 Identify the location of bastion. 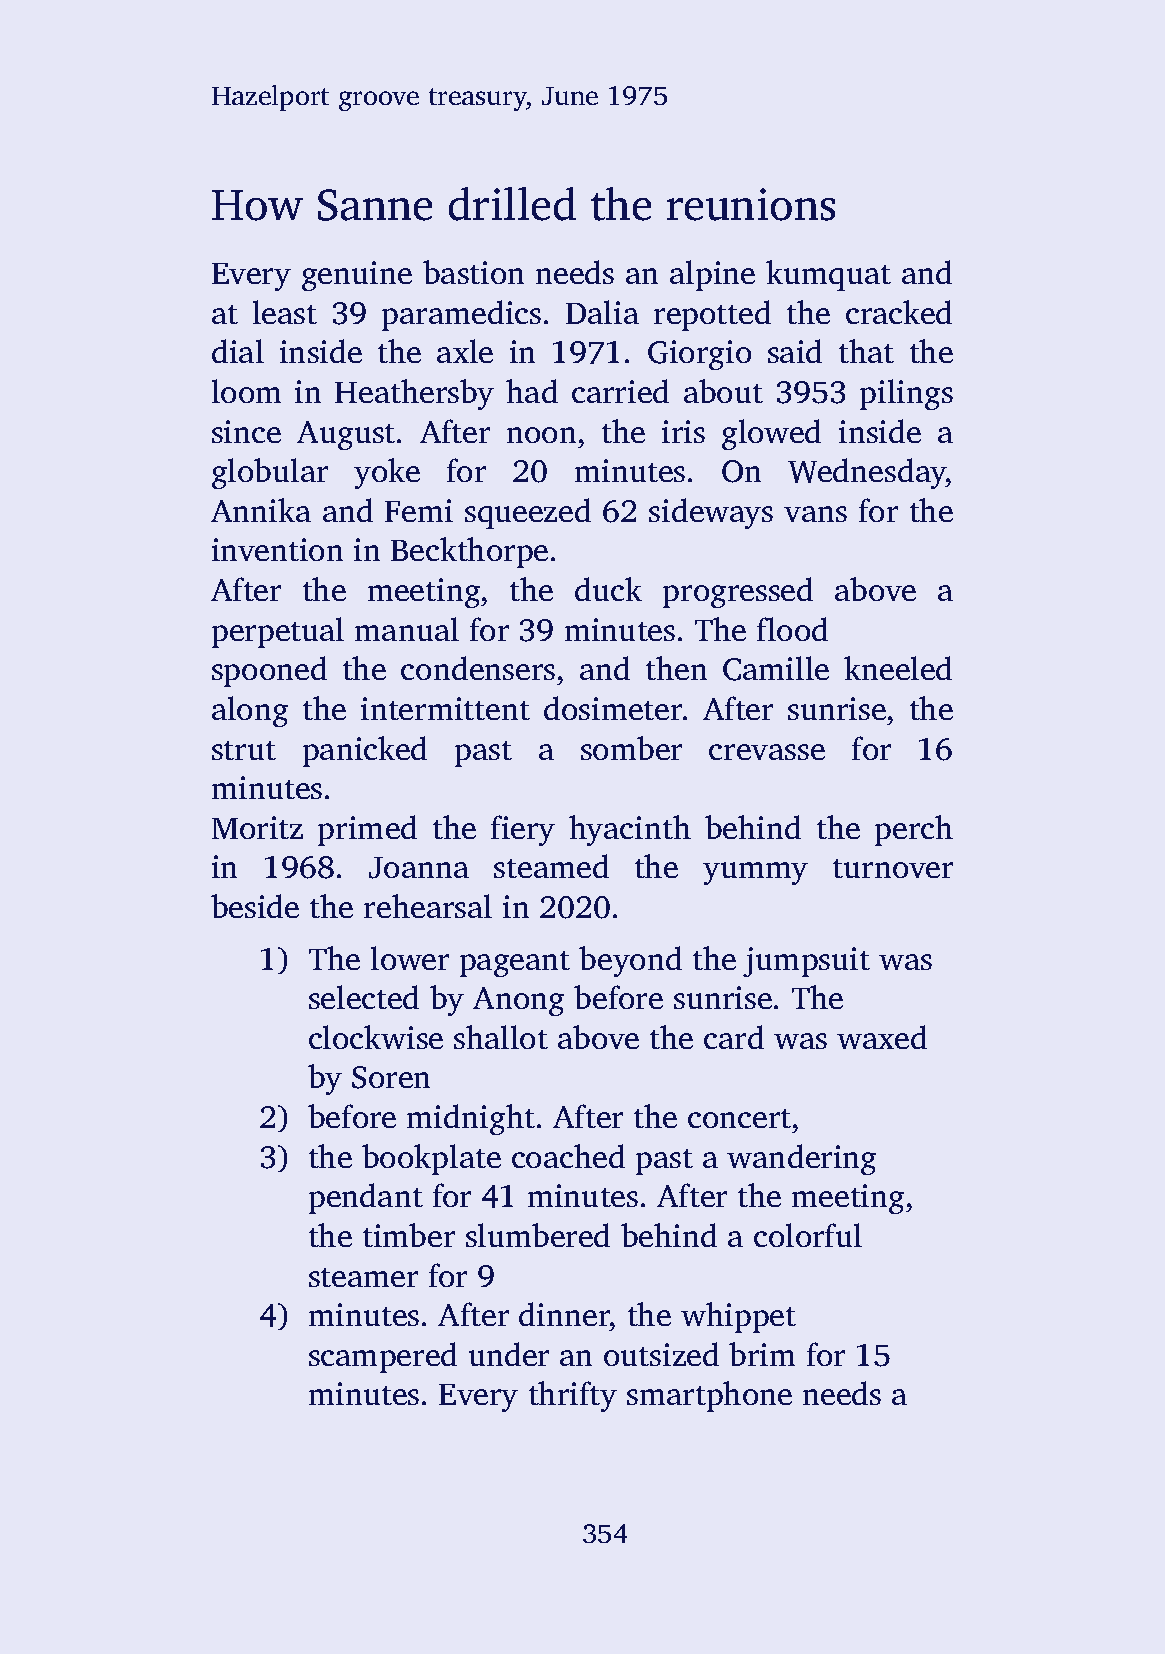
(473, 272).
